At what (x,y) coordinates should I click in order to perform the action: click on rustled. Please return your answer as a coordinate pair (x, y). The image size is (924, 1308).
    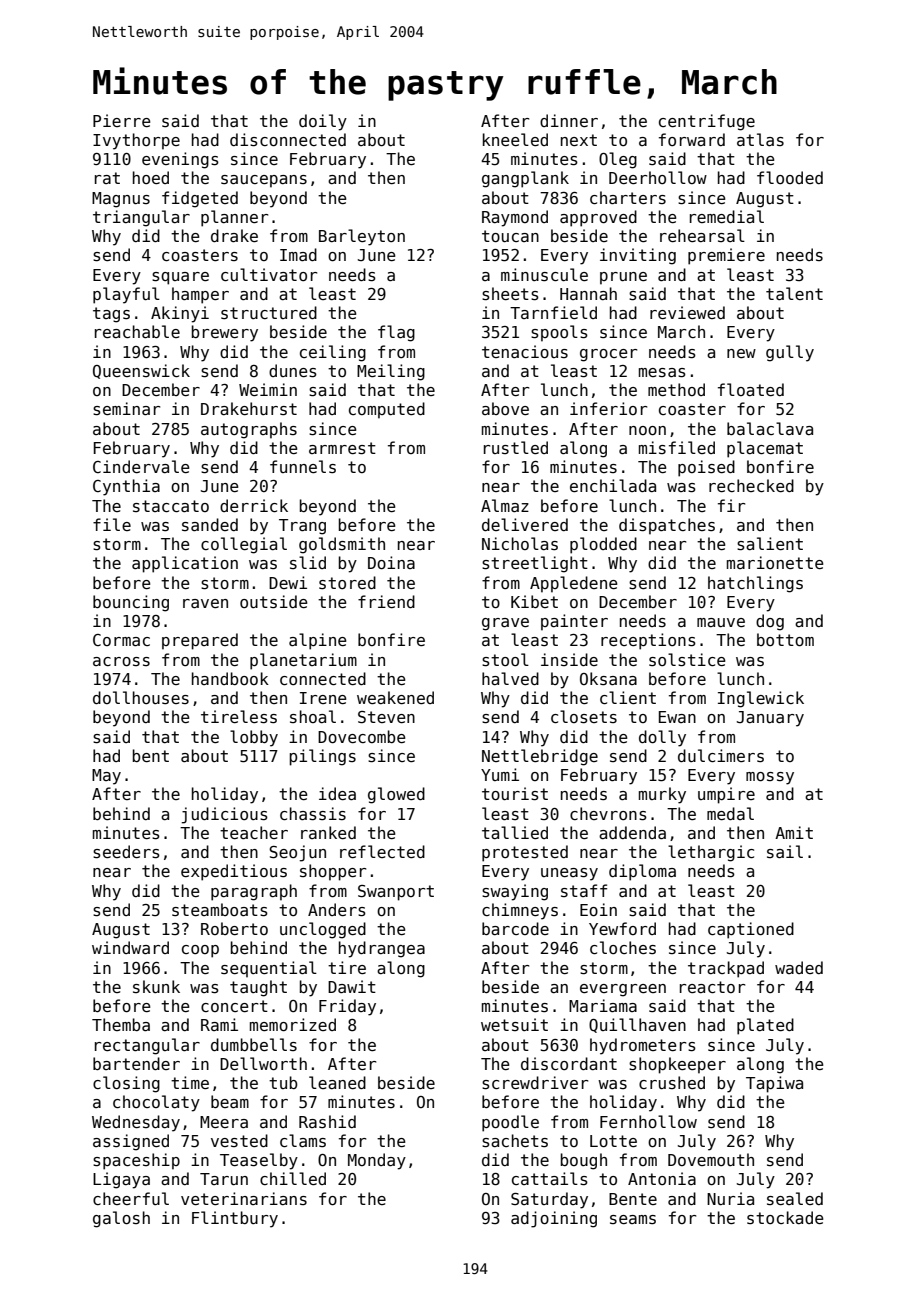
    Looking at the image, I should click on (516, 447).
